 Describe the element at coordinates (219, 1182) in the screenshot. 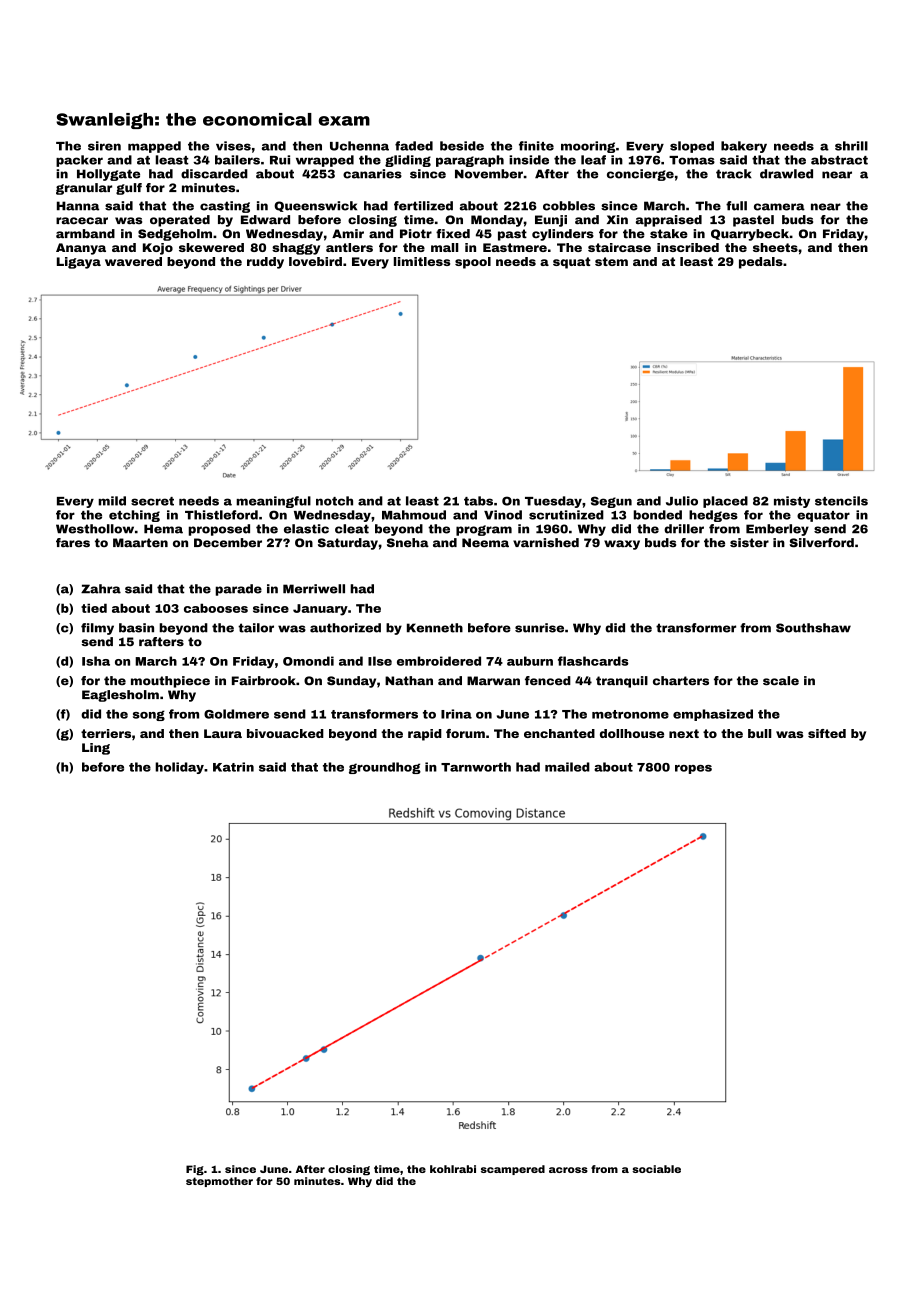

I see `stepmother` at that location.
